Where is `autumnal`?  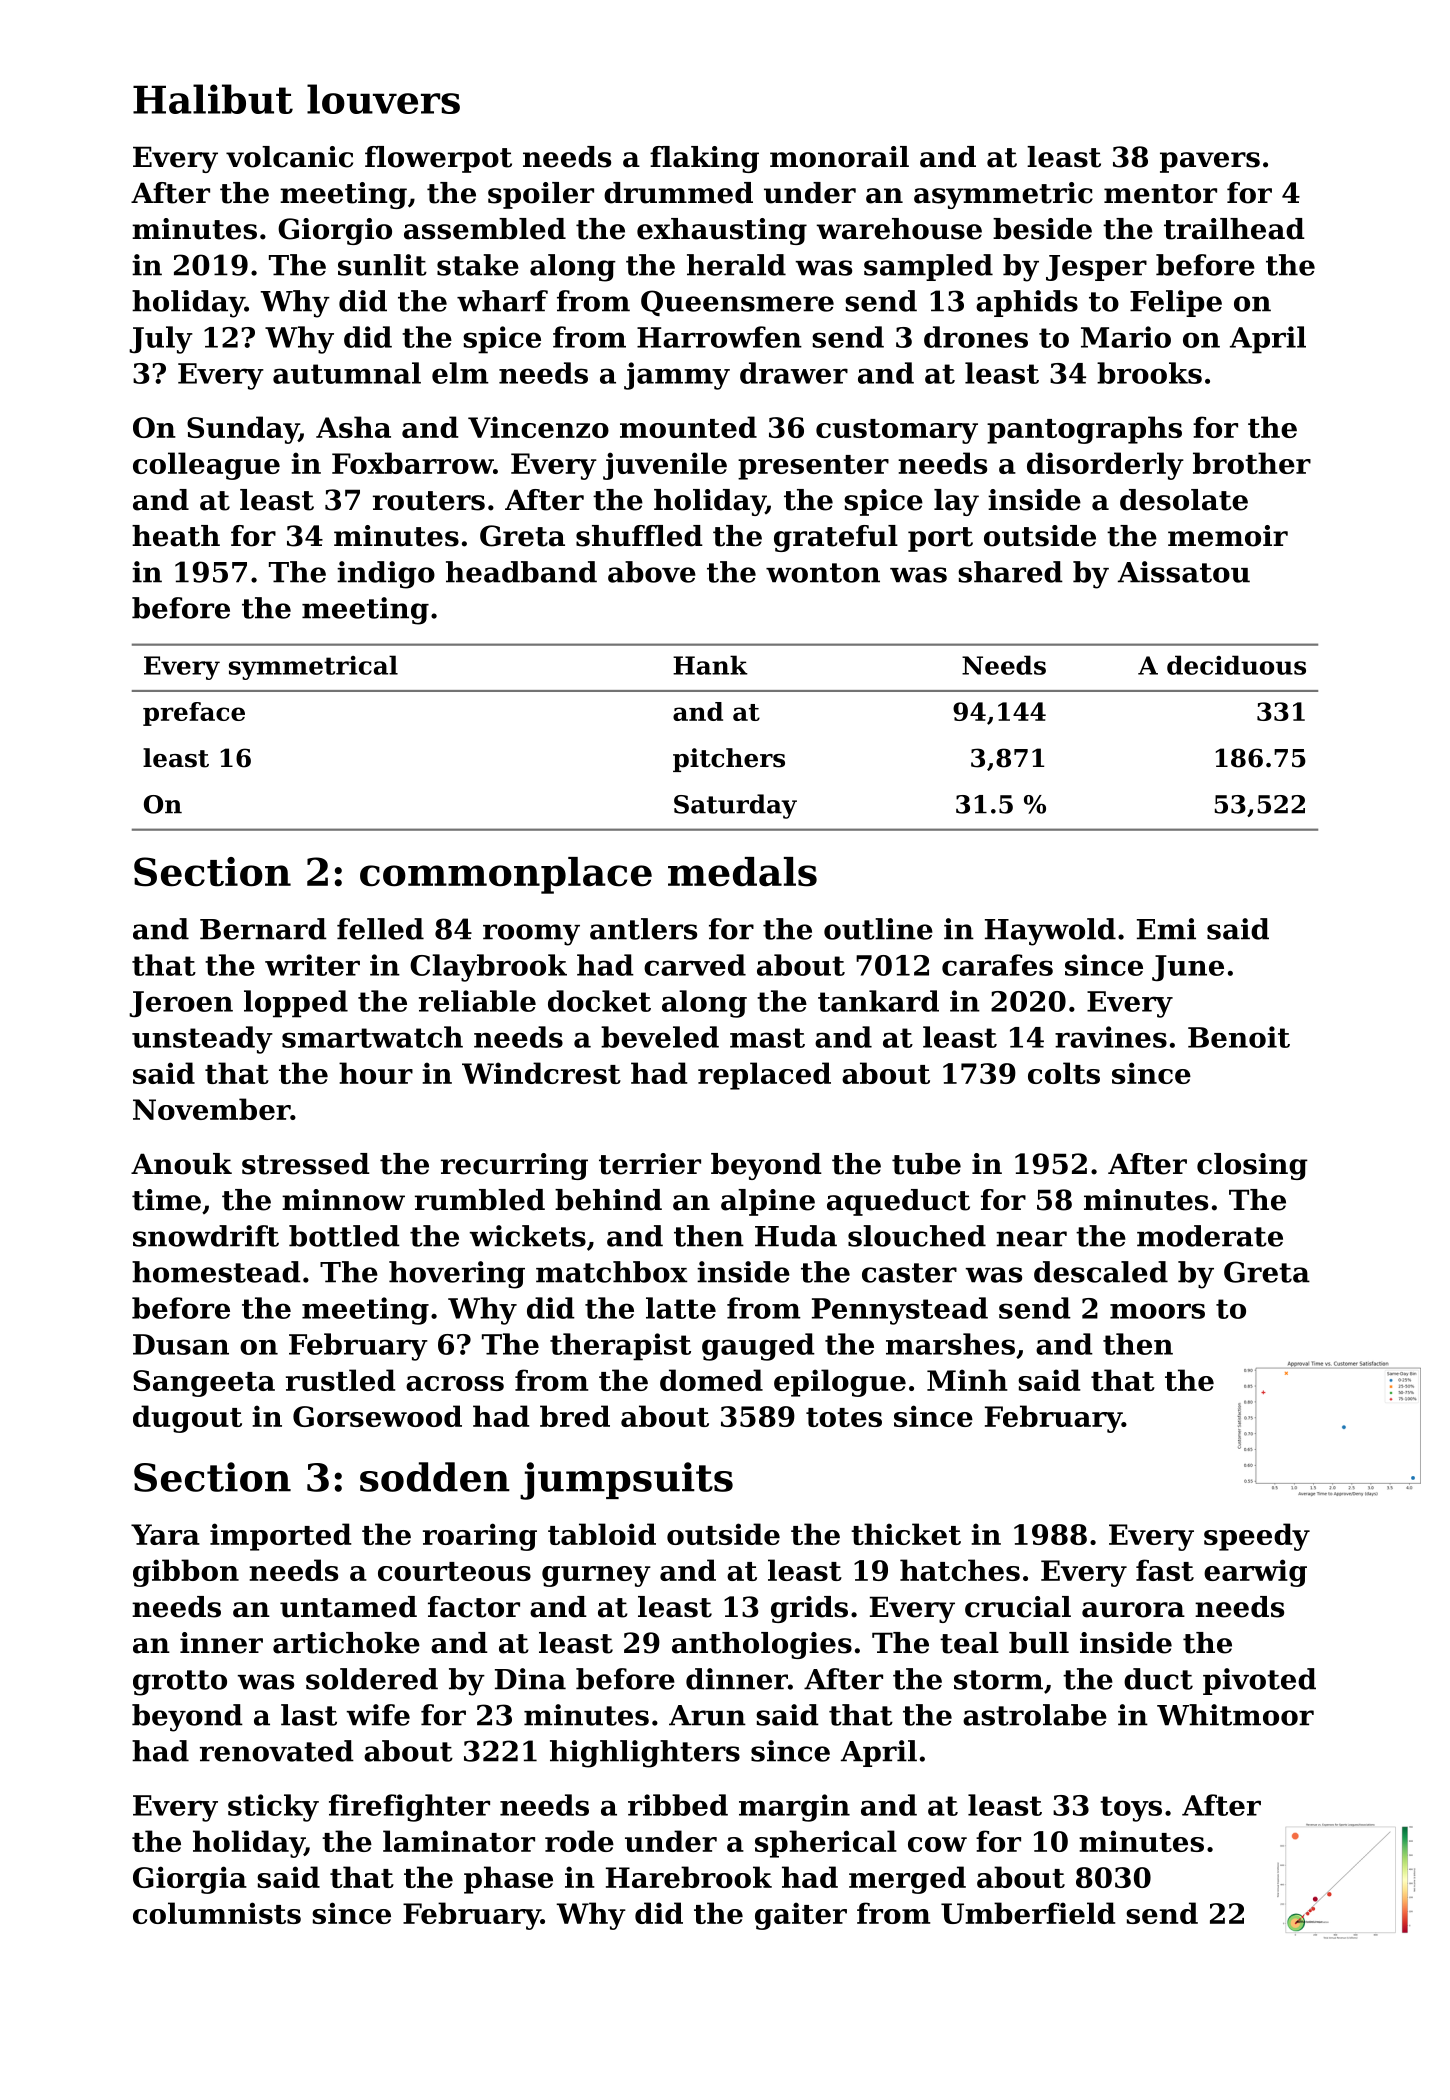
autumnal is located at coordinates (347, 373).
